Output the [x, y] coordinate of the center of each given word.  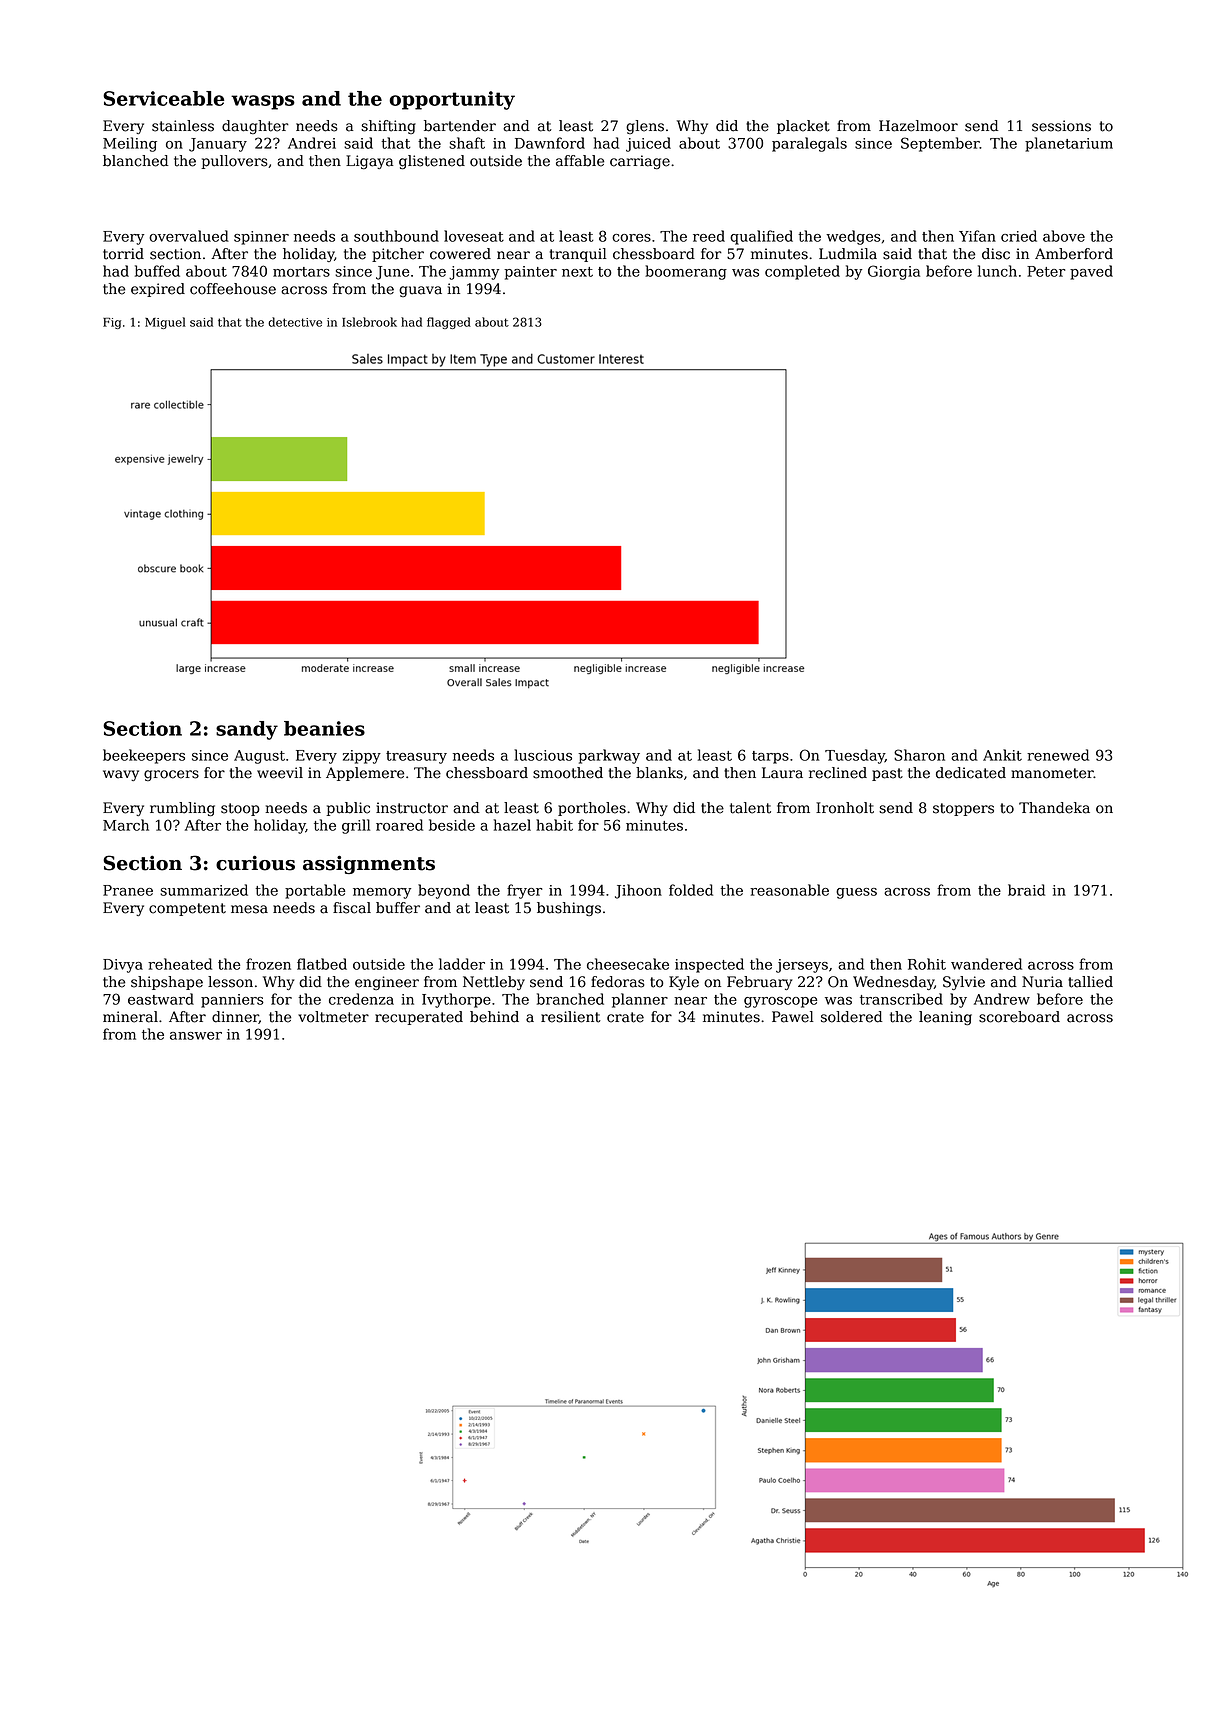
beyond [444, 891]
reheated [180, 964]
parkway [609, 756]
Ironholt [845, 808]
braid [1026, 890]
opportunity [452, 100]
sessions [1061, 126]
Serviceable [163, 98]
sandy [247, 730]
